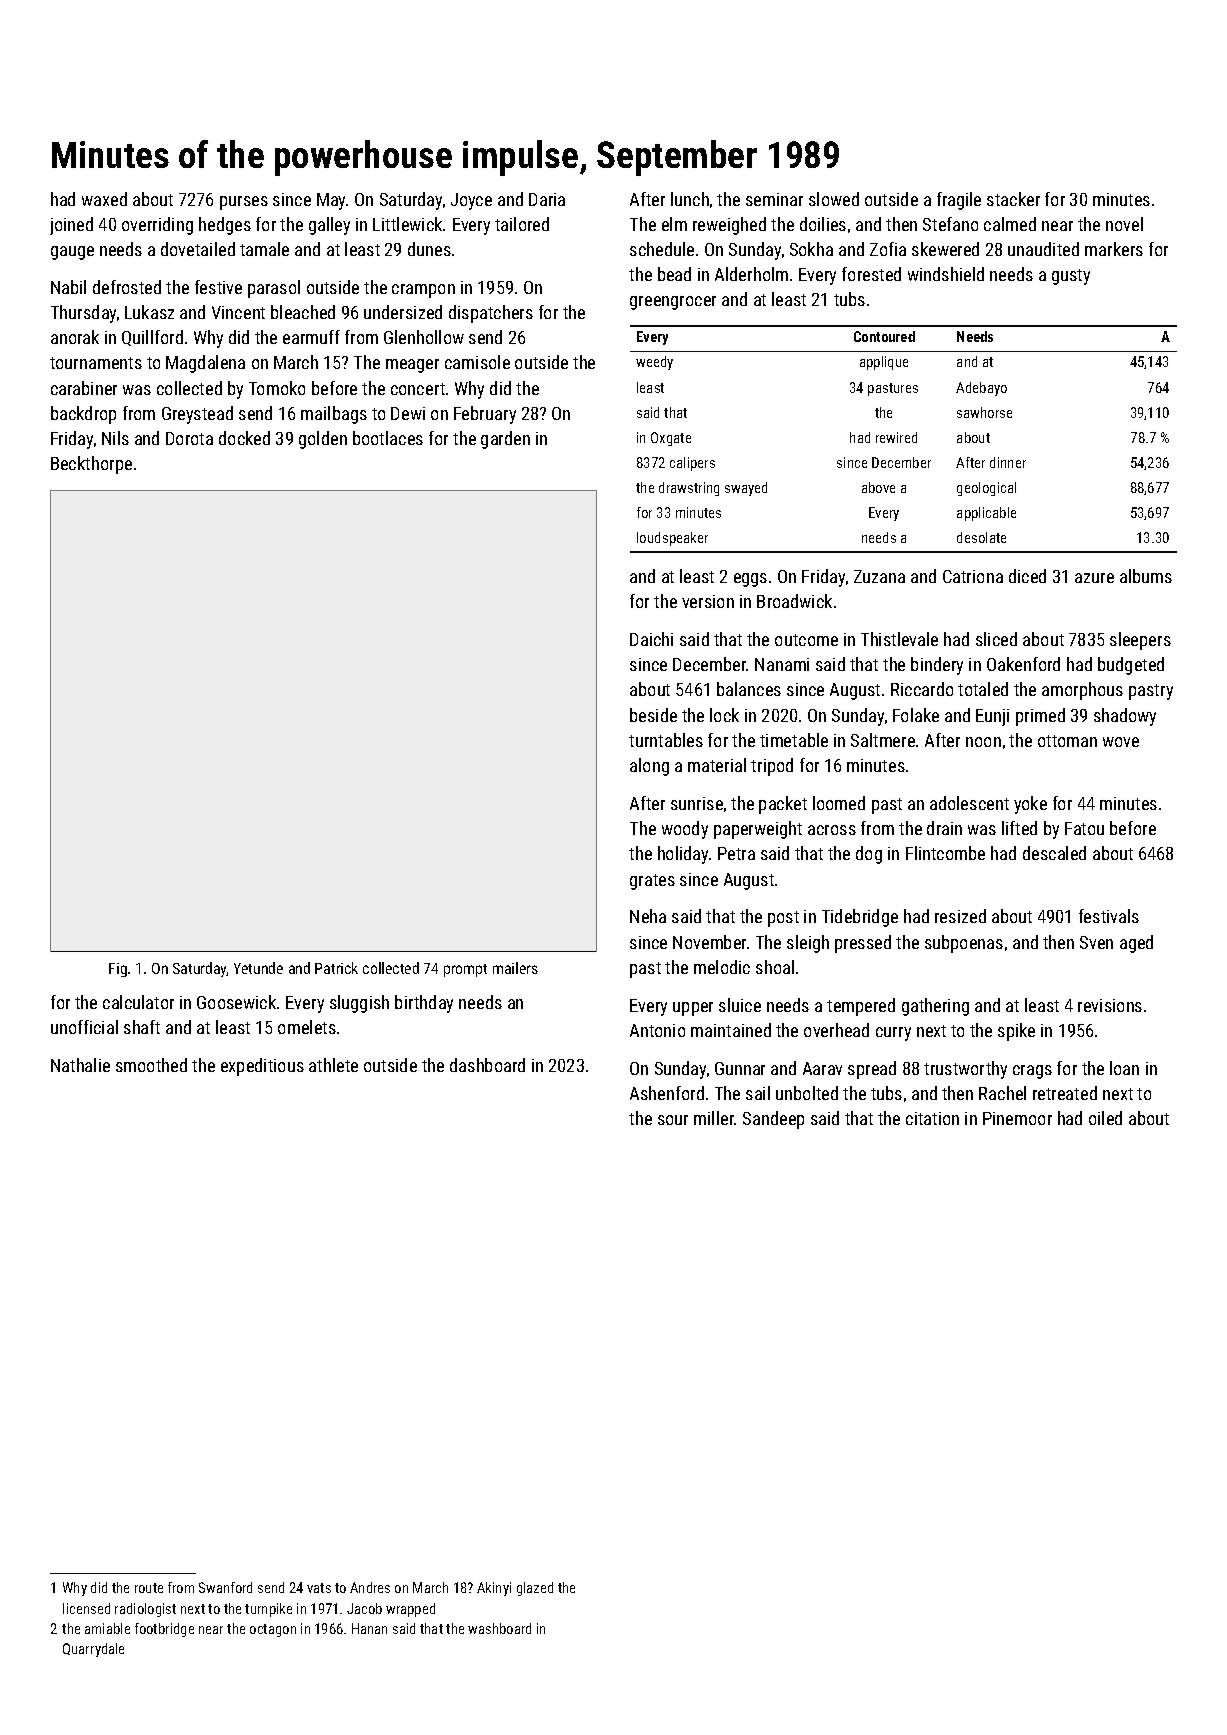 The width and height of the screenshot is (1227, 1735). I want to click on vats, so click(319, 1588).
